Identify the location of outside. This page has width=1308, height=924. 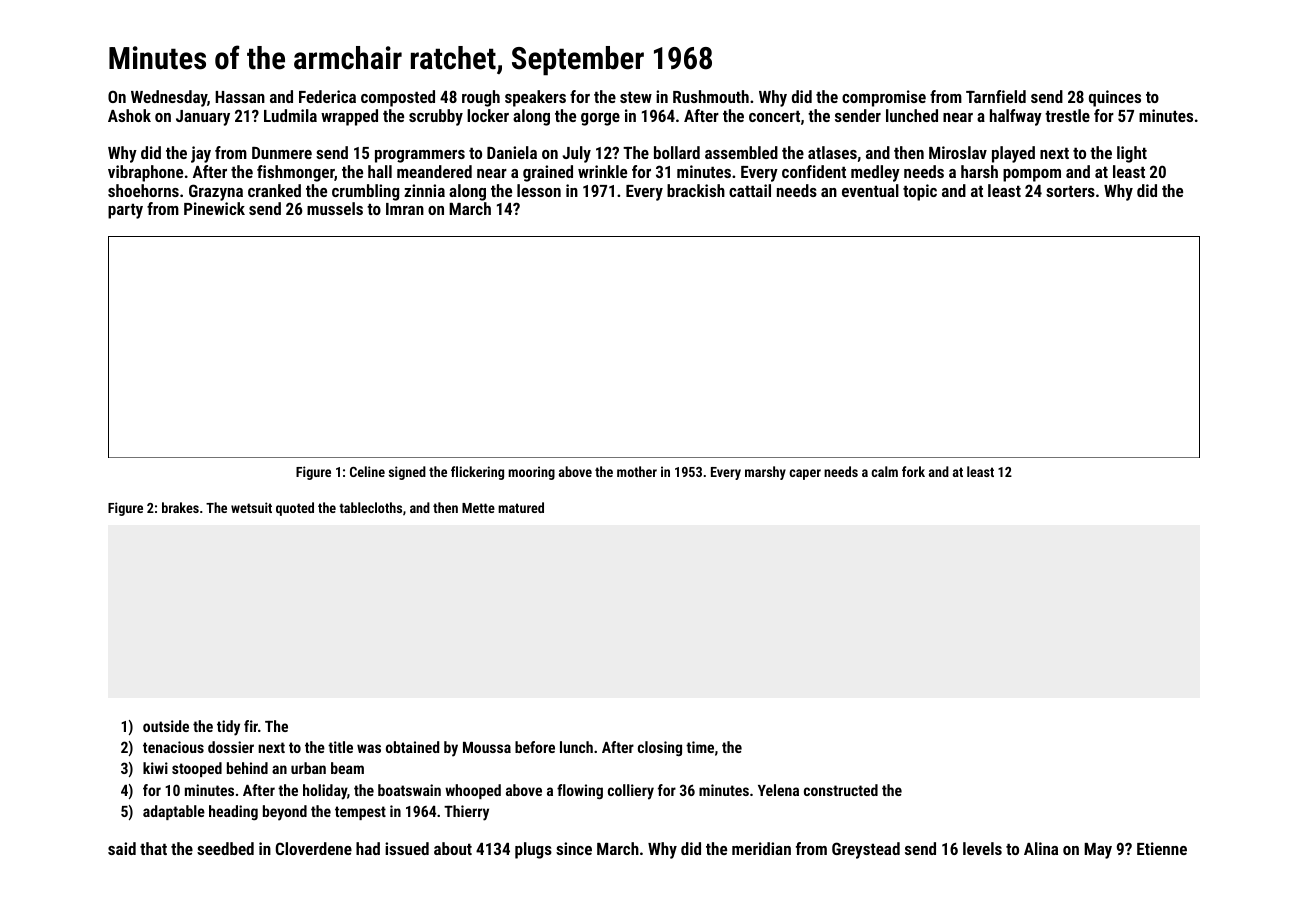
(166, 726).
